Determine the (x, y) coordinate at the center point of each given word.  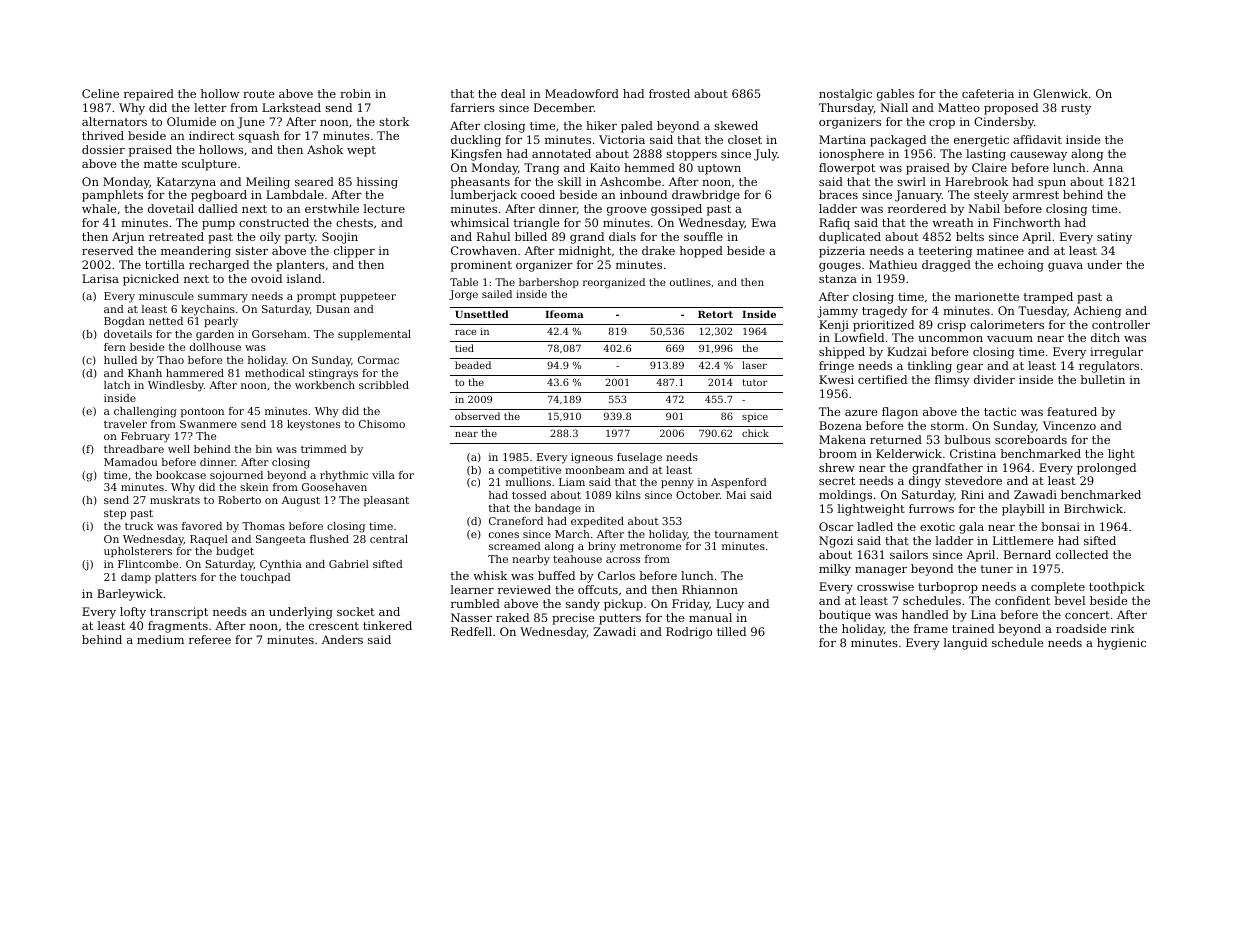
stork (394, 121)
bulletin (1102, 379)
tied (464, 348)
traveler (125, 424)
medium (160, 639)
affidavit (1037, 139)
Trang (541, 169)
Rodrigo (689, 633)
